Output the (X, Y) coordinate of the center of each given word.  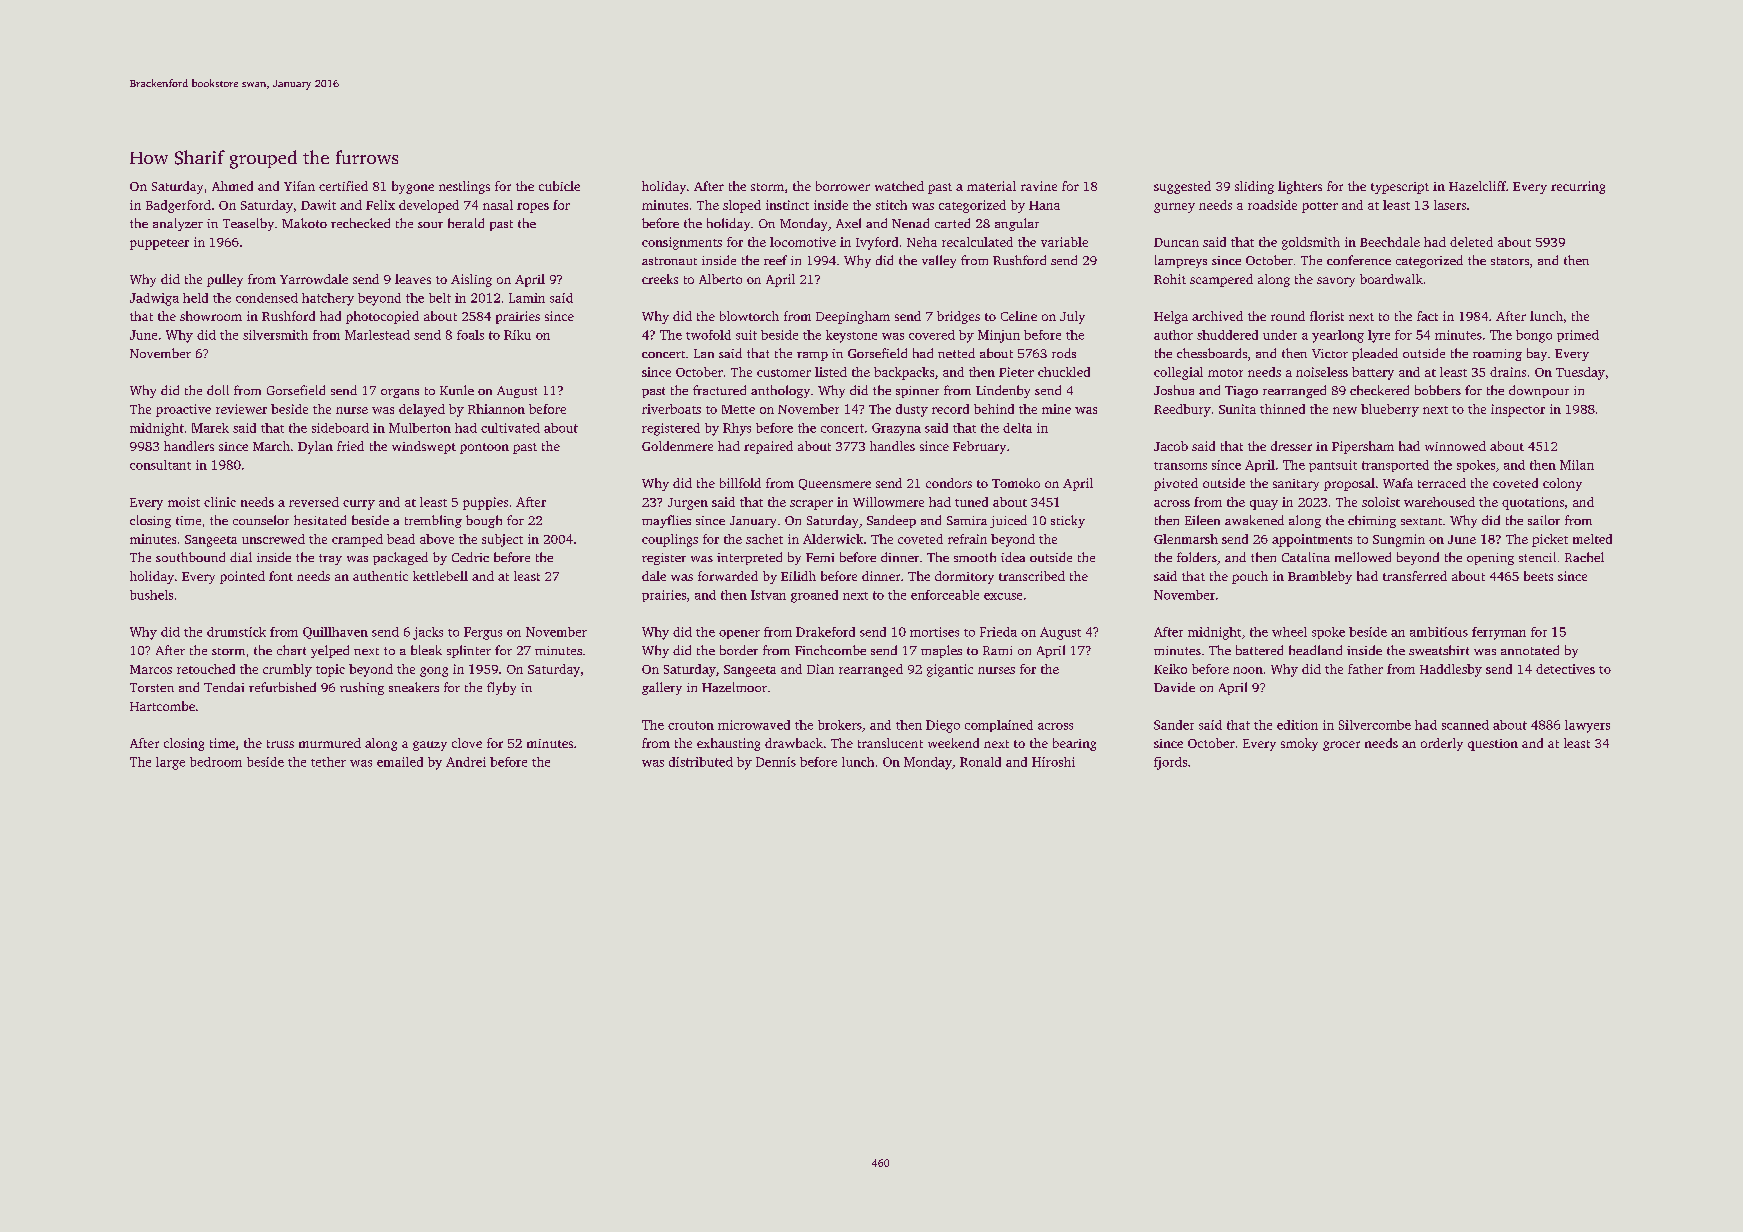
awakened (1254, 520)
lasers (1450, 205)
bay (1537, 354)
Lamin (527, 298)
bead (401, 539)
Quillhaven (335, 633)
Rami (997, 650)
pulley (225, 280)
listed (831, 372)
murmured (330, 743)
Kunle (457, 390)
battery (1373, 373)
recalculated (977, 242)
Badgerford (178, 206)
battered (1259, 650)
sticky (1068, 521)
